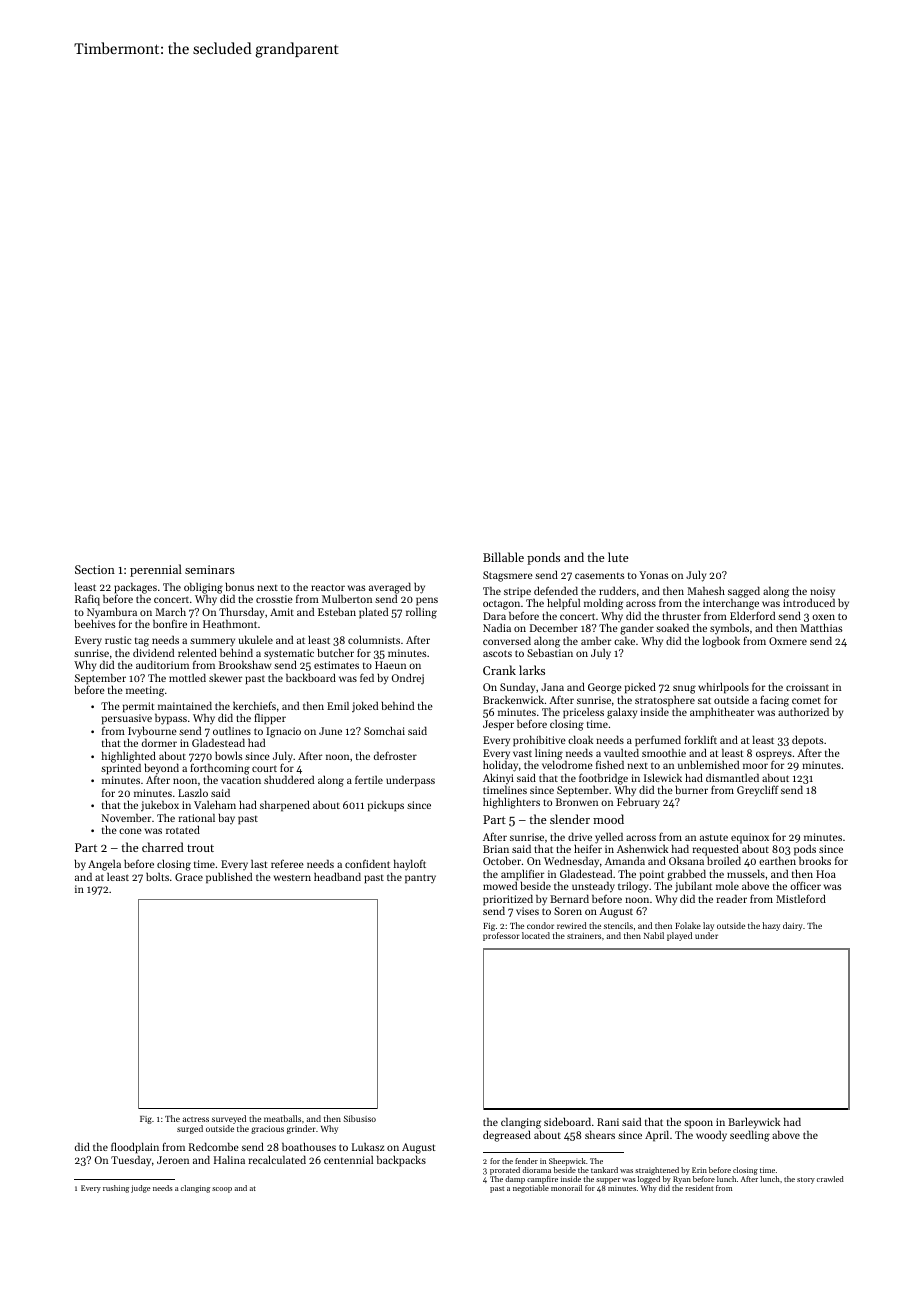  What do you see at coordinates (196, 1119) in the screenshot?
I see `actress` at bounding box center [196, 1119].
